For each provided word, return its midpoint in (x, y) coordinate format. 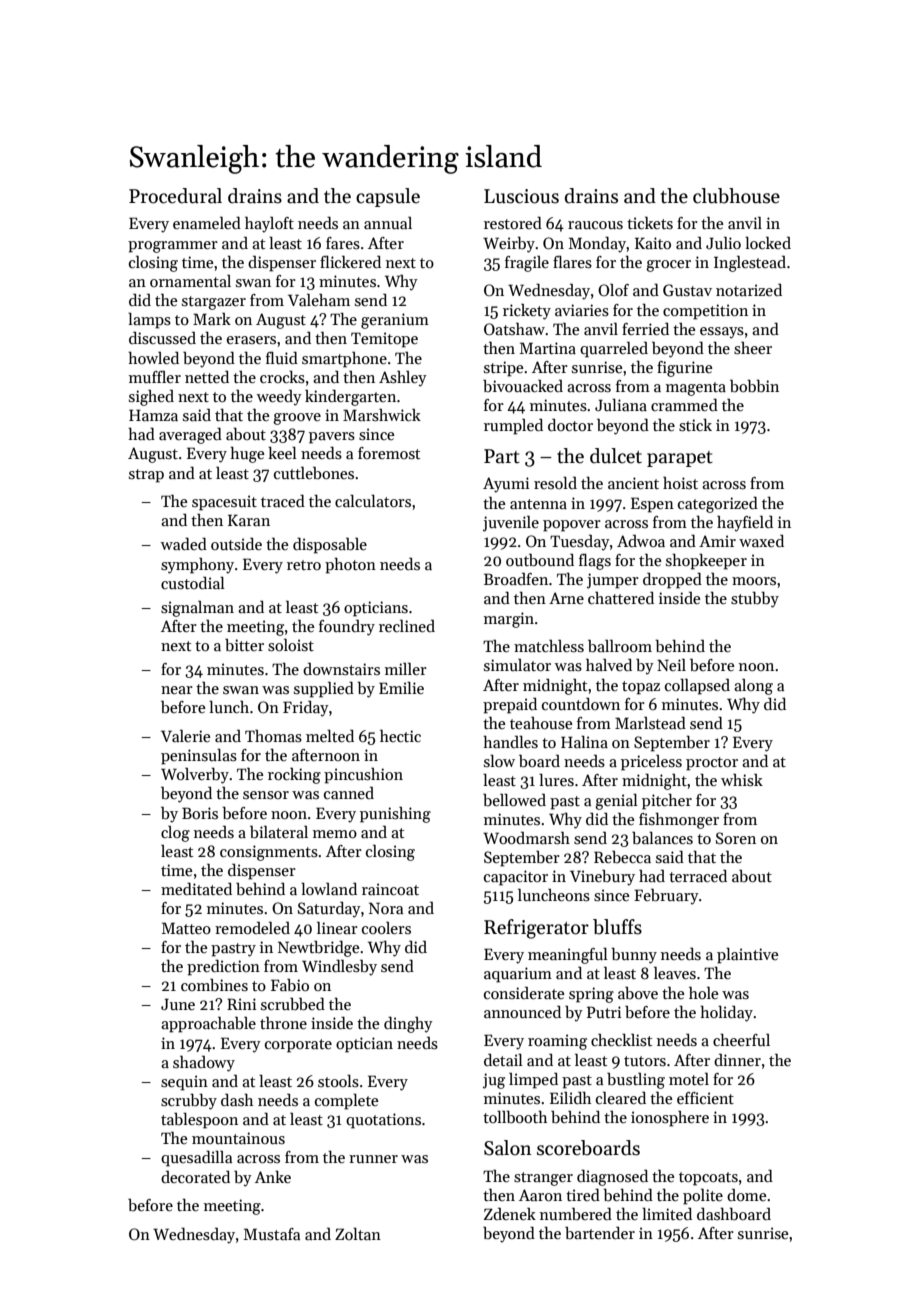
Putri (604, 1012)
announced (522, 1011)
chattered (621, 597)
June (178, 1004)
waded (184, 544)
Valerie (186, 736)
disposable (330, 546)
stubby (755, 600)
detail (503, 1059)
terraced (698, 875)
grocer (668, 266)
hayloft (269, 225)
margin (509, 620)
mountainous (238, 1138)
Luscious (521, 196)
